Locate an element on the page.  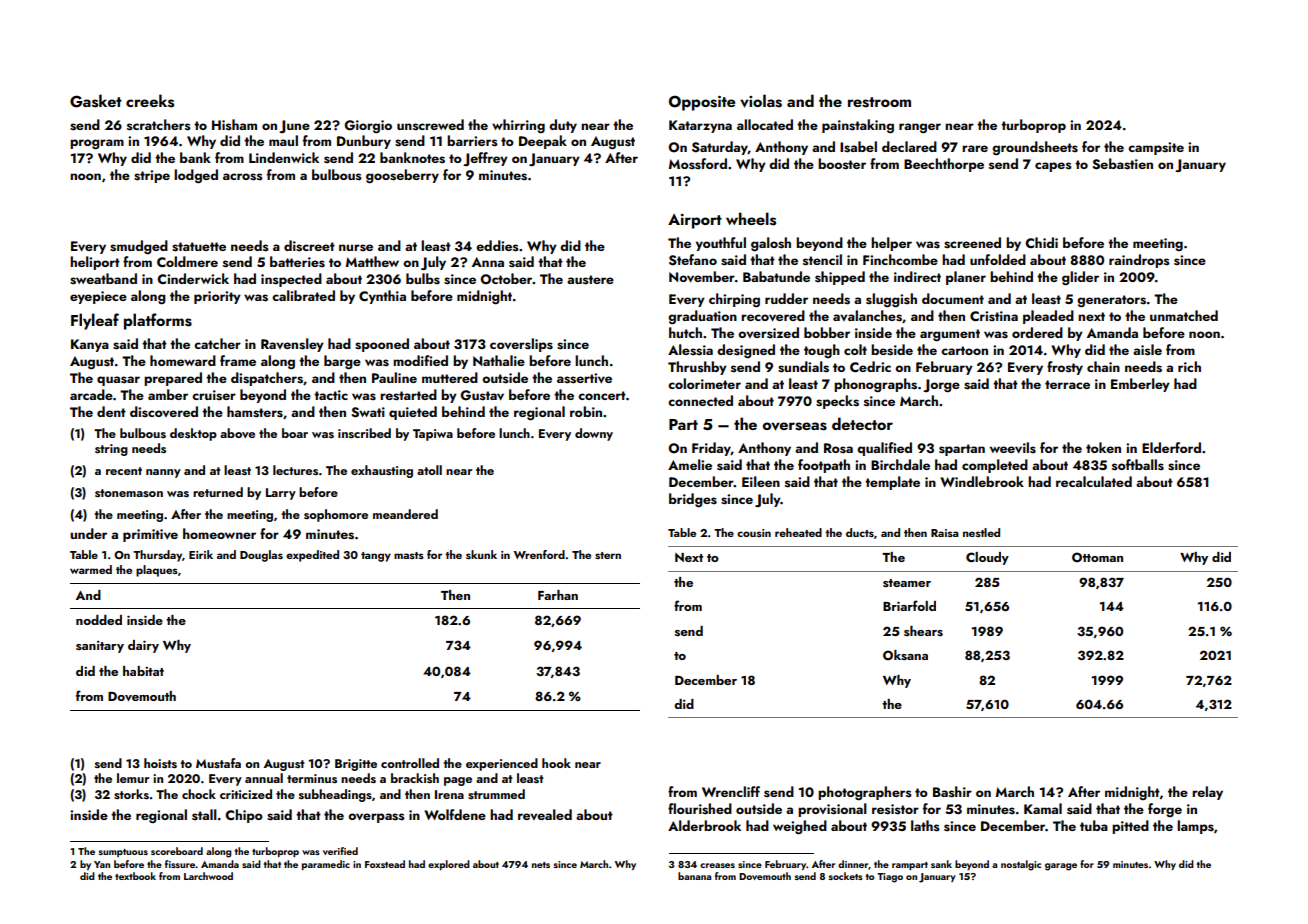
Farhan is located at coordinates (558, 595).
